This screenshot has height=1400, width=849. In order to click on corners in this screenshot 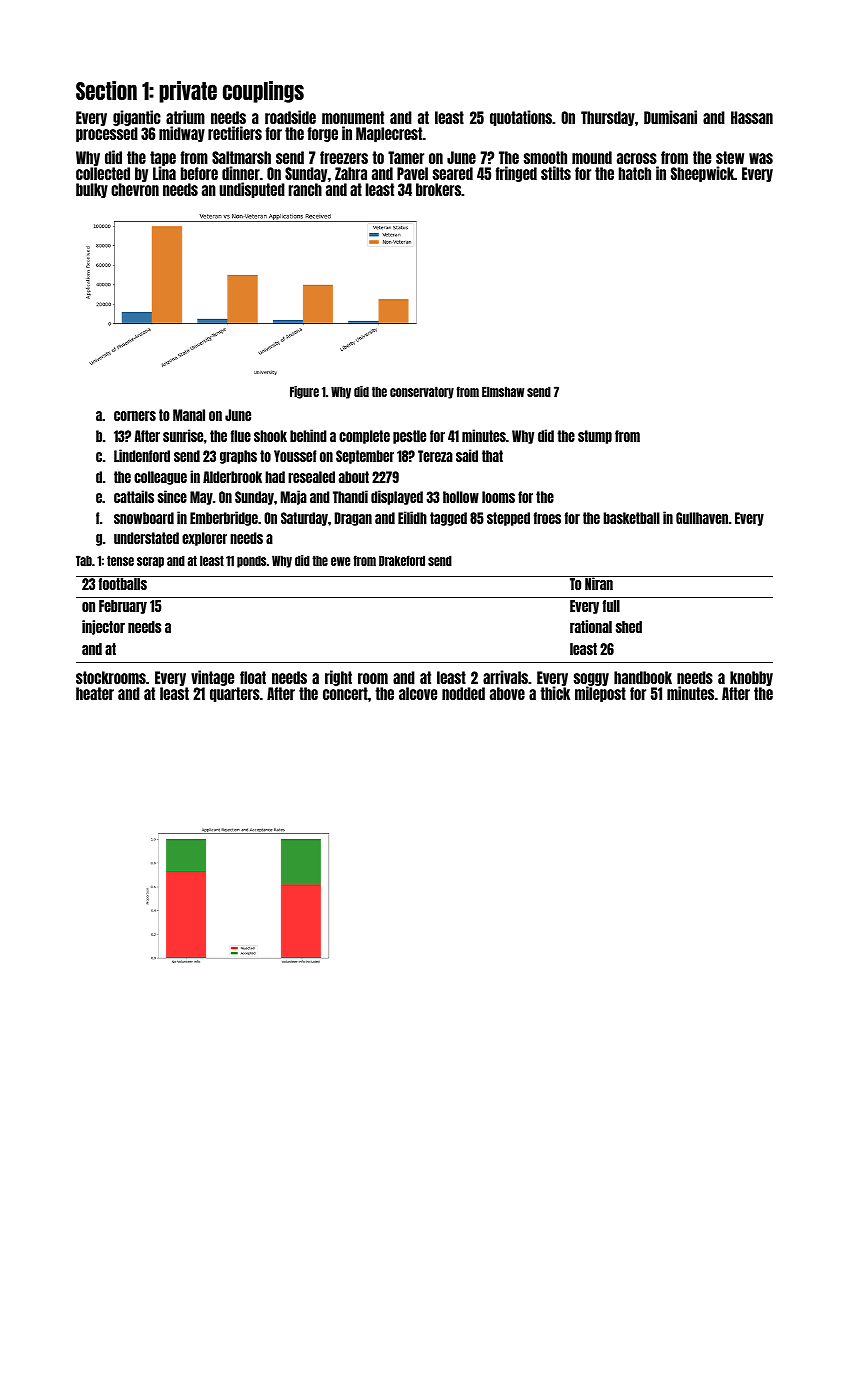, I will do `click(135, 416)`.
